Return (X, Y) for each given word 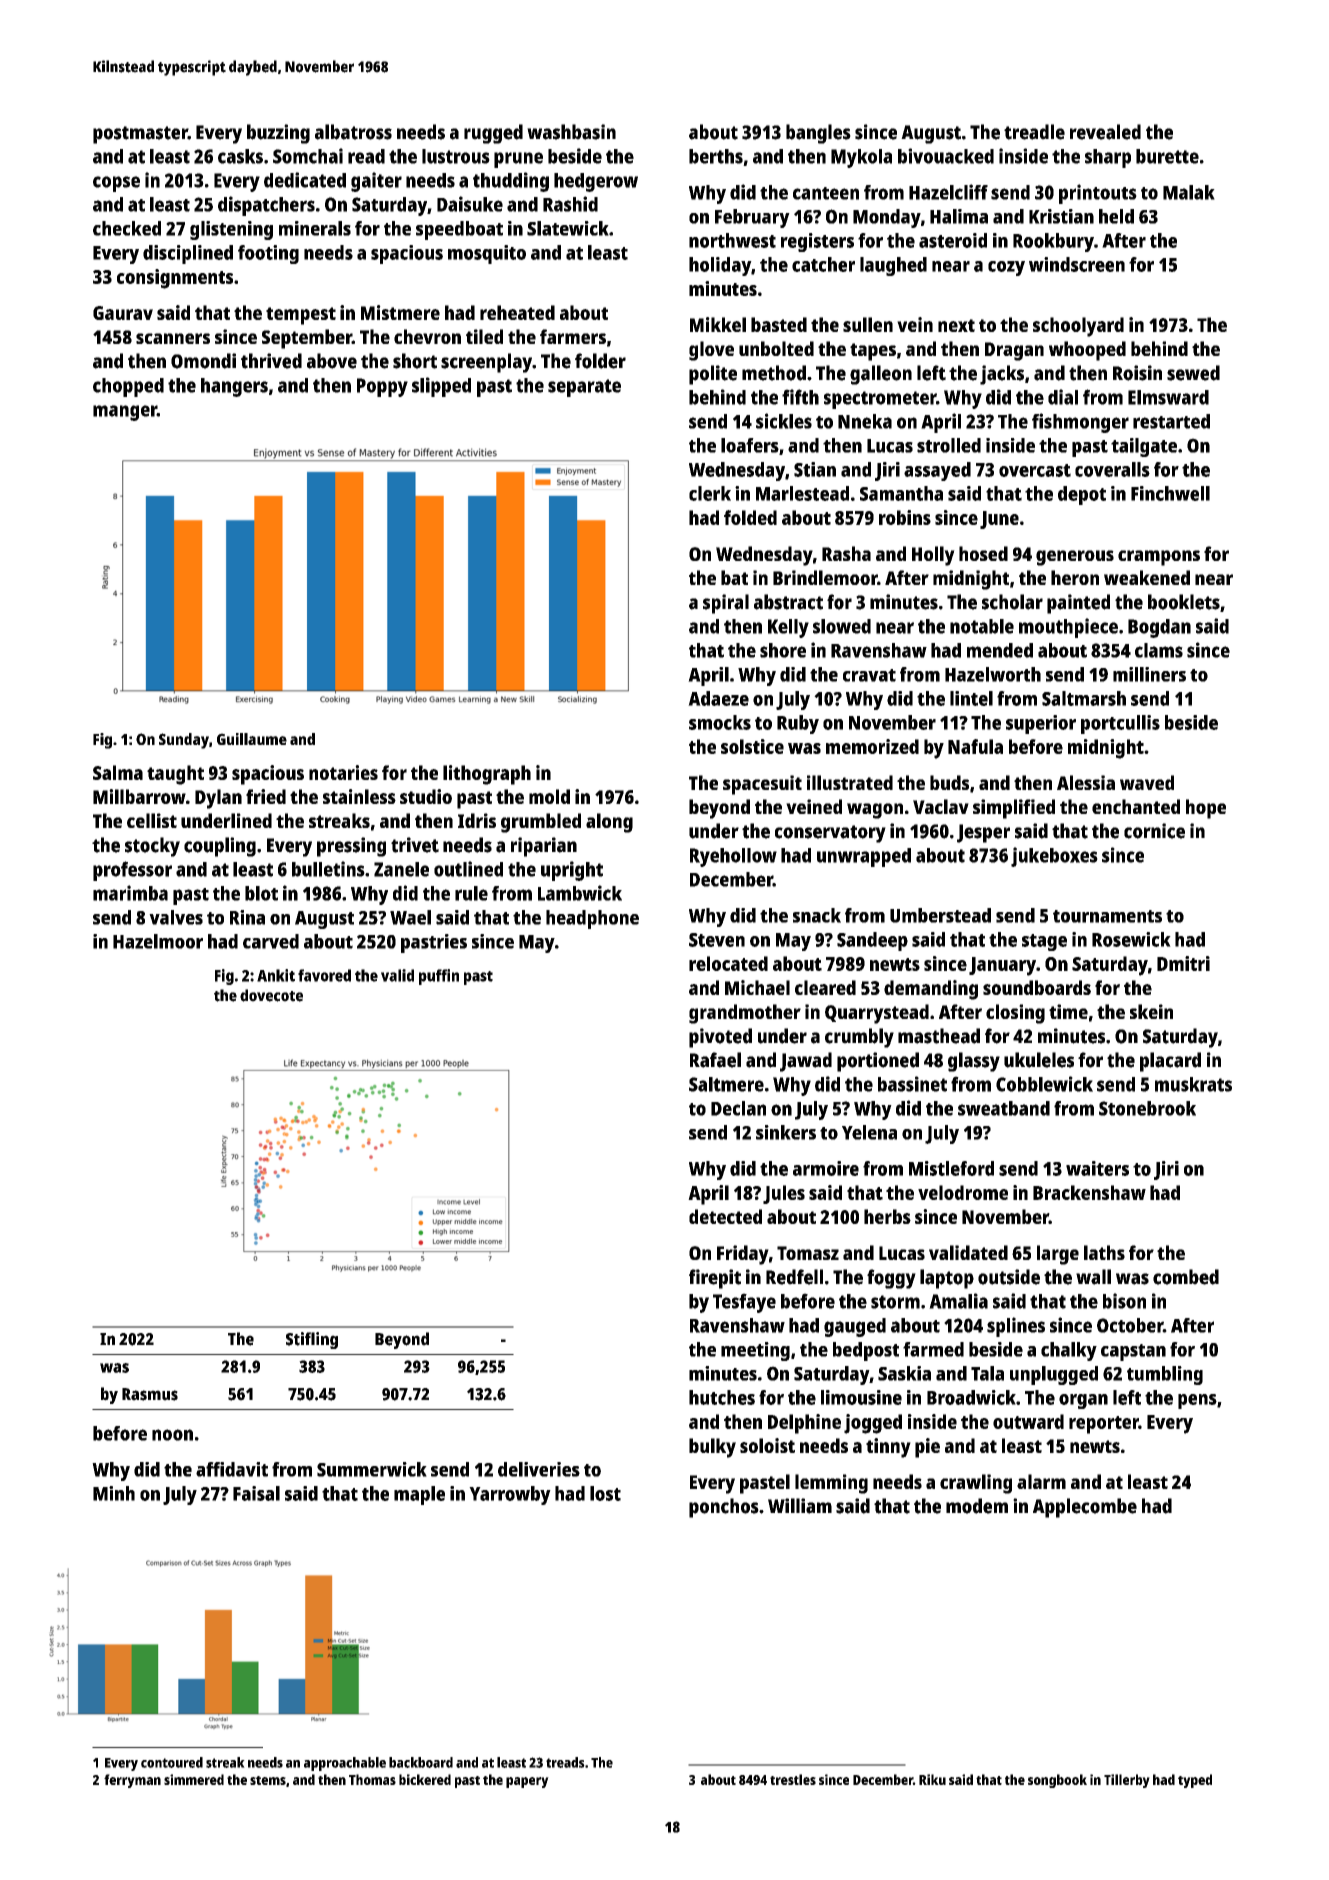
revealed (1105, 132)
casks (240, 156)
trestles (793, 1779)
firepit (715, 1279)
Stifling (312, 1340)
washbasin (571, 132)
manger (125, 413)
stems (268, 1780)
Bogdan (1159, 628)
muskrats (1193, 1084)
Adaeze (718, 698)
